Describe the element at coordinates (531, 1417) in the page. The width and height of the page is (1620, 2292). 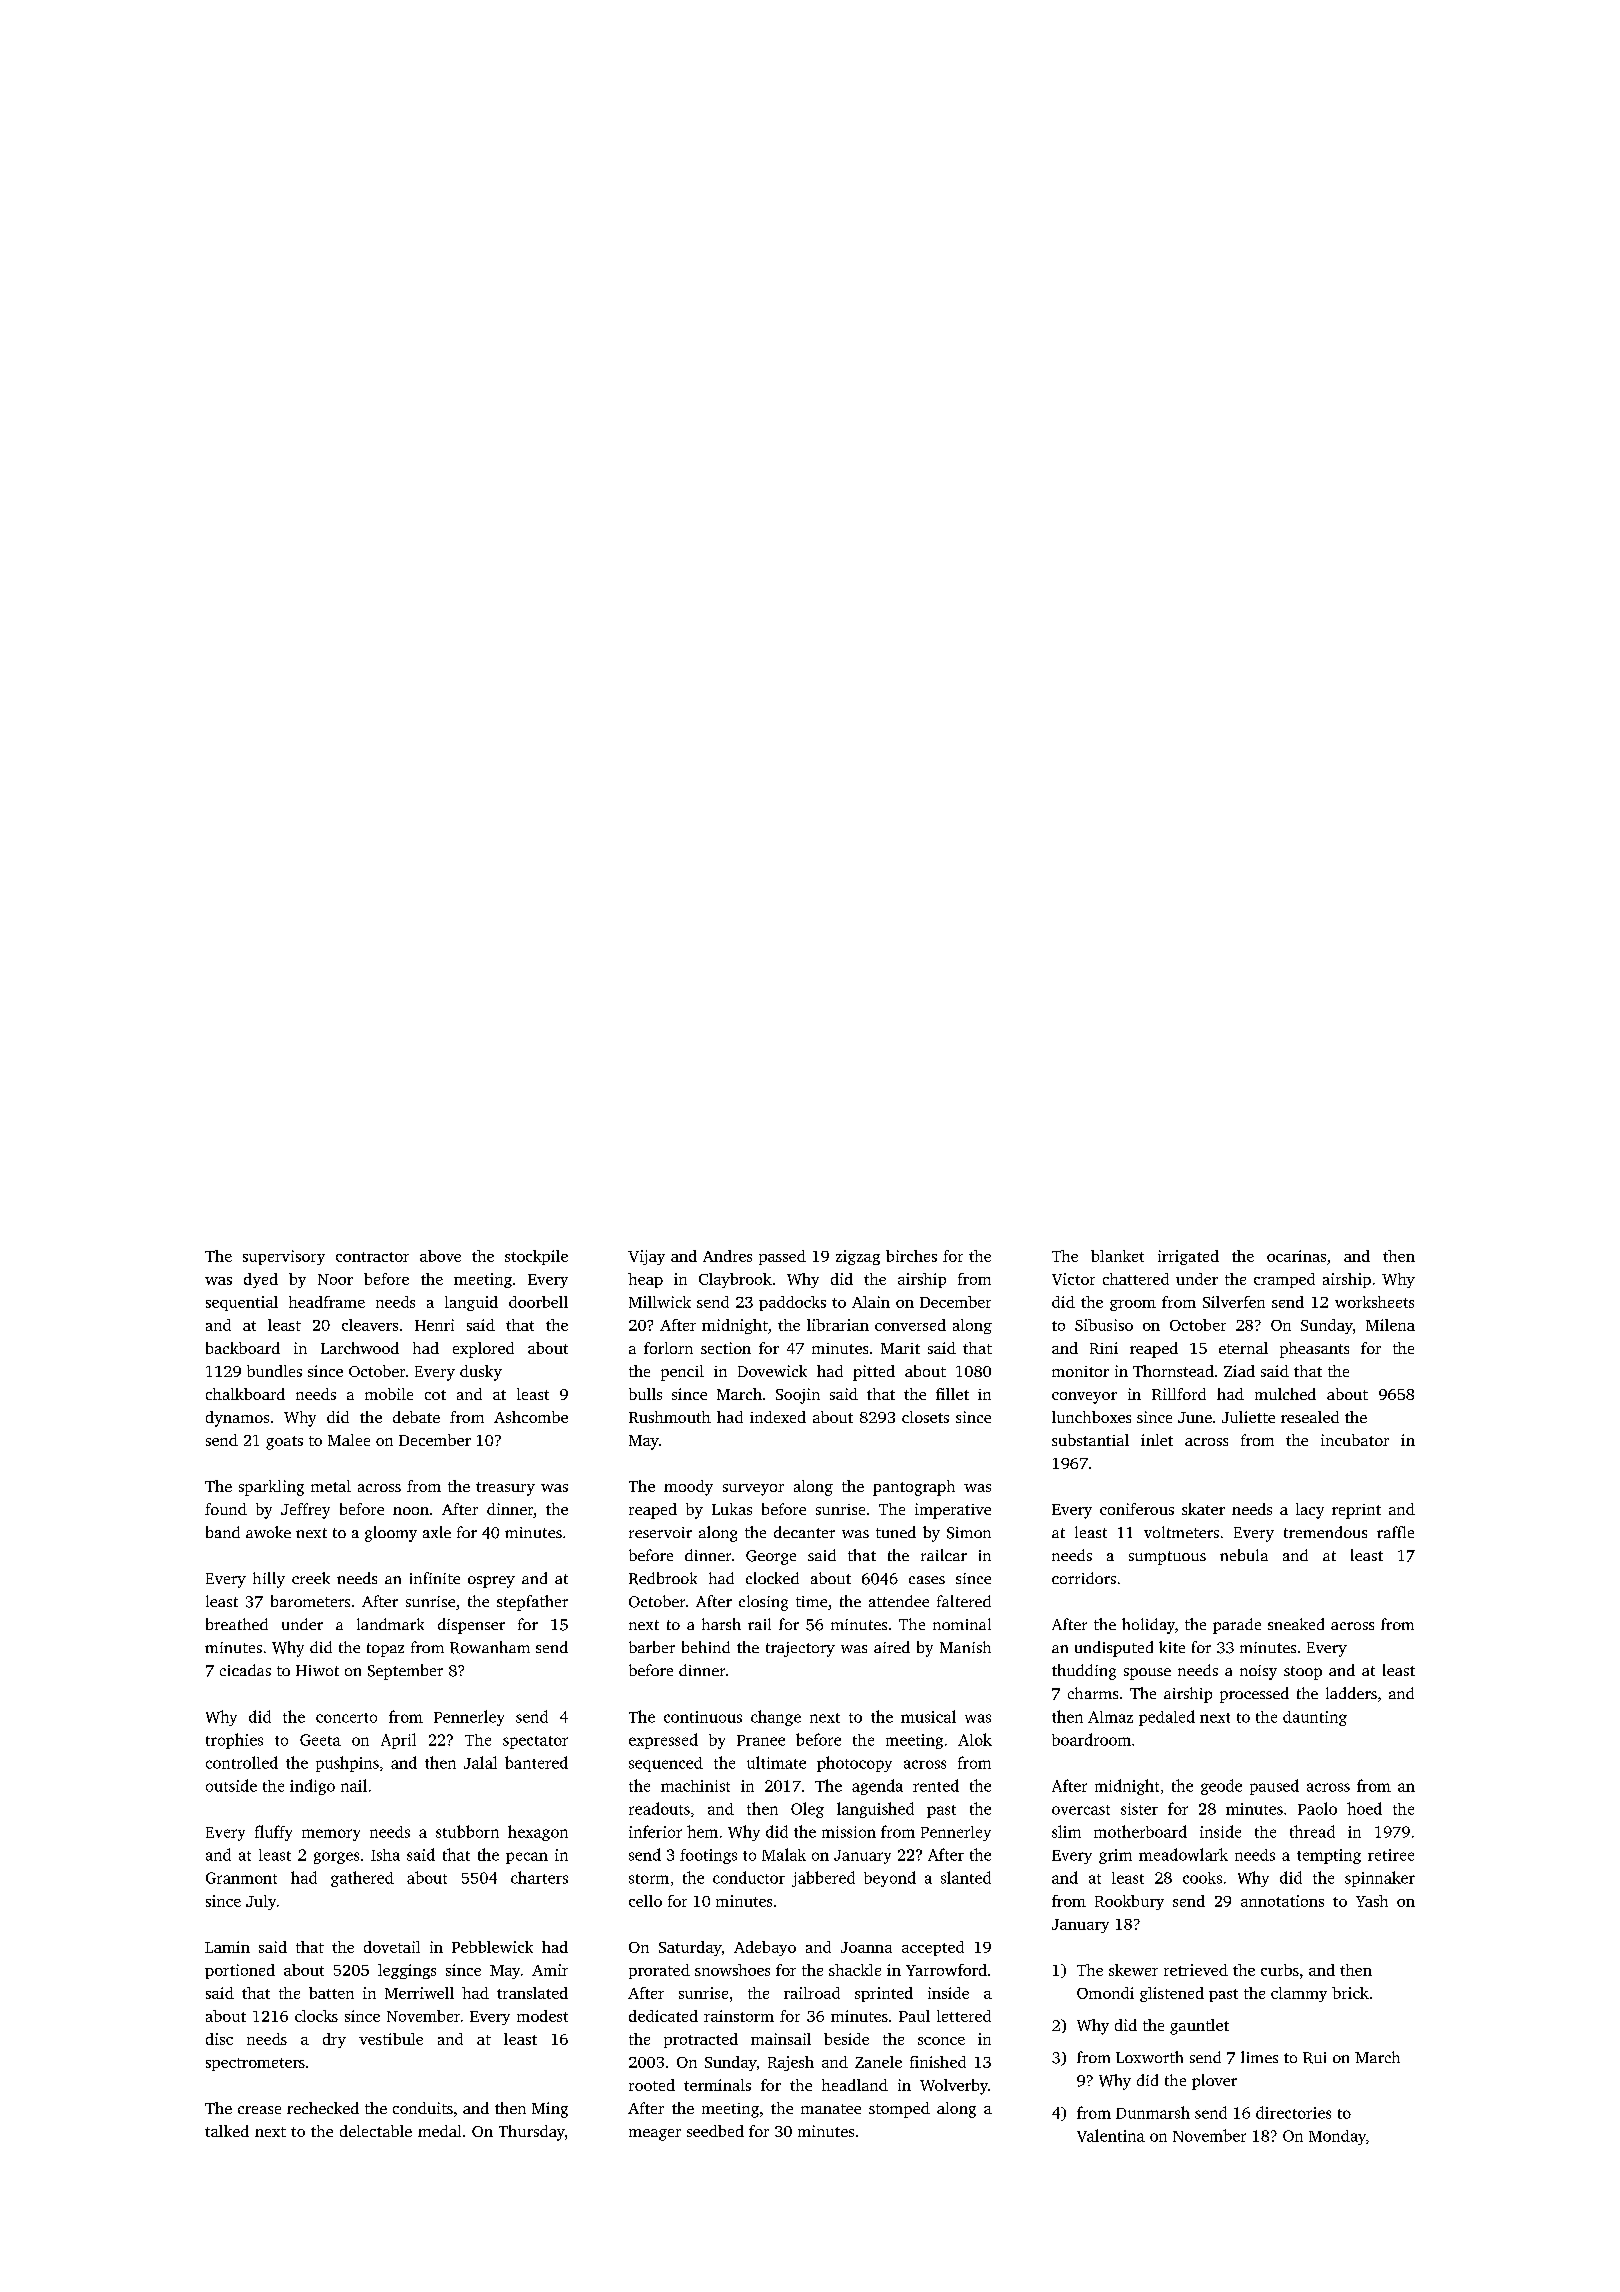
I see `Ashcombe` at that location.
